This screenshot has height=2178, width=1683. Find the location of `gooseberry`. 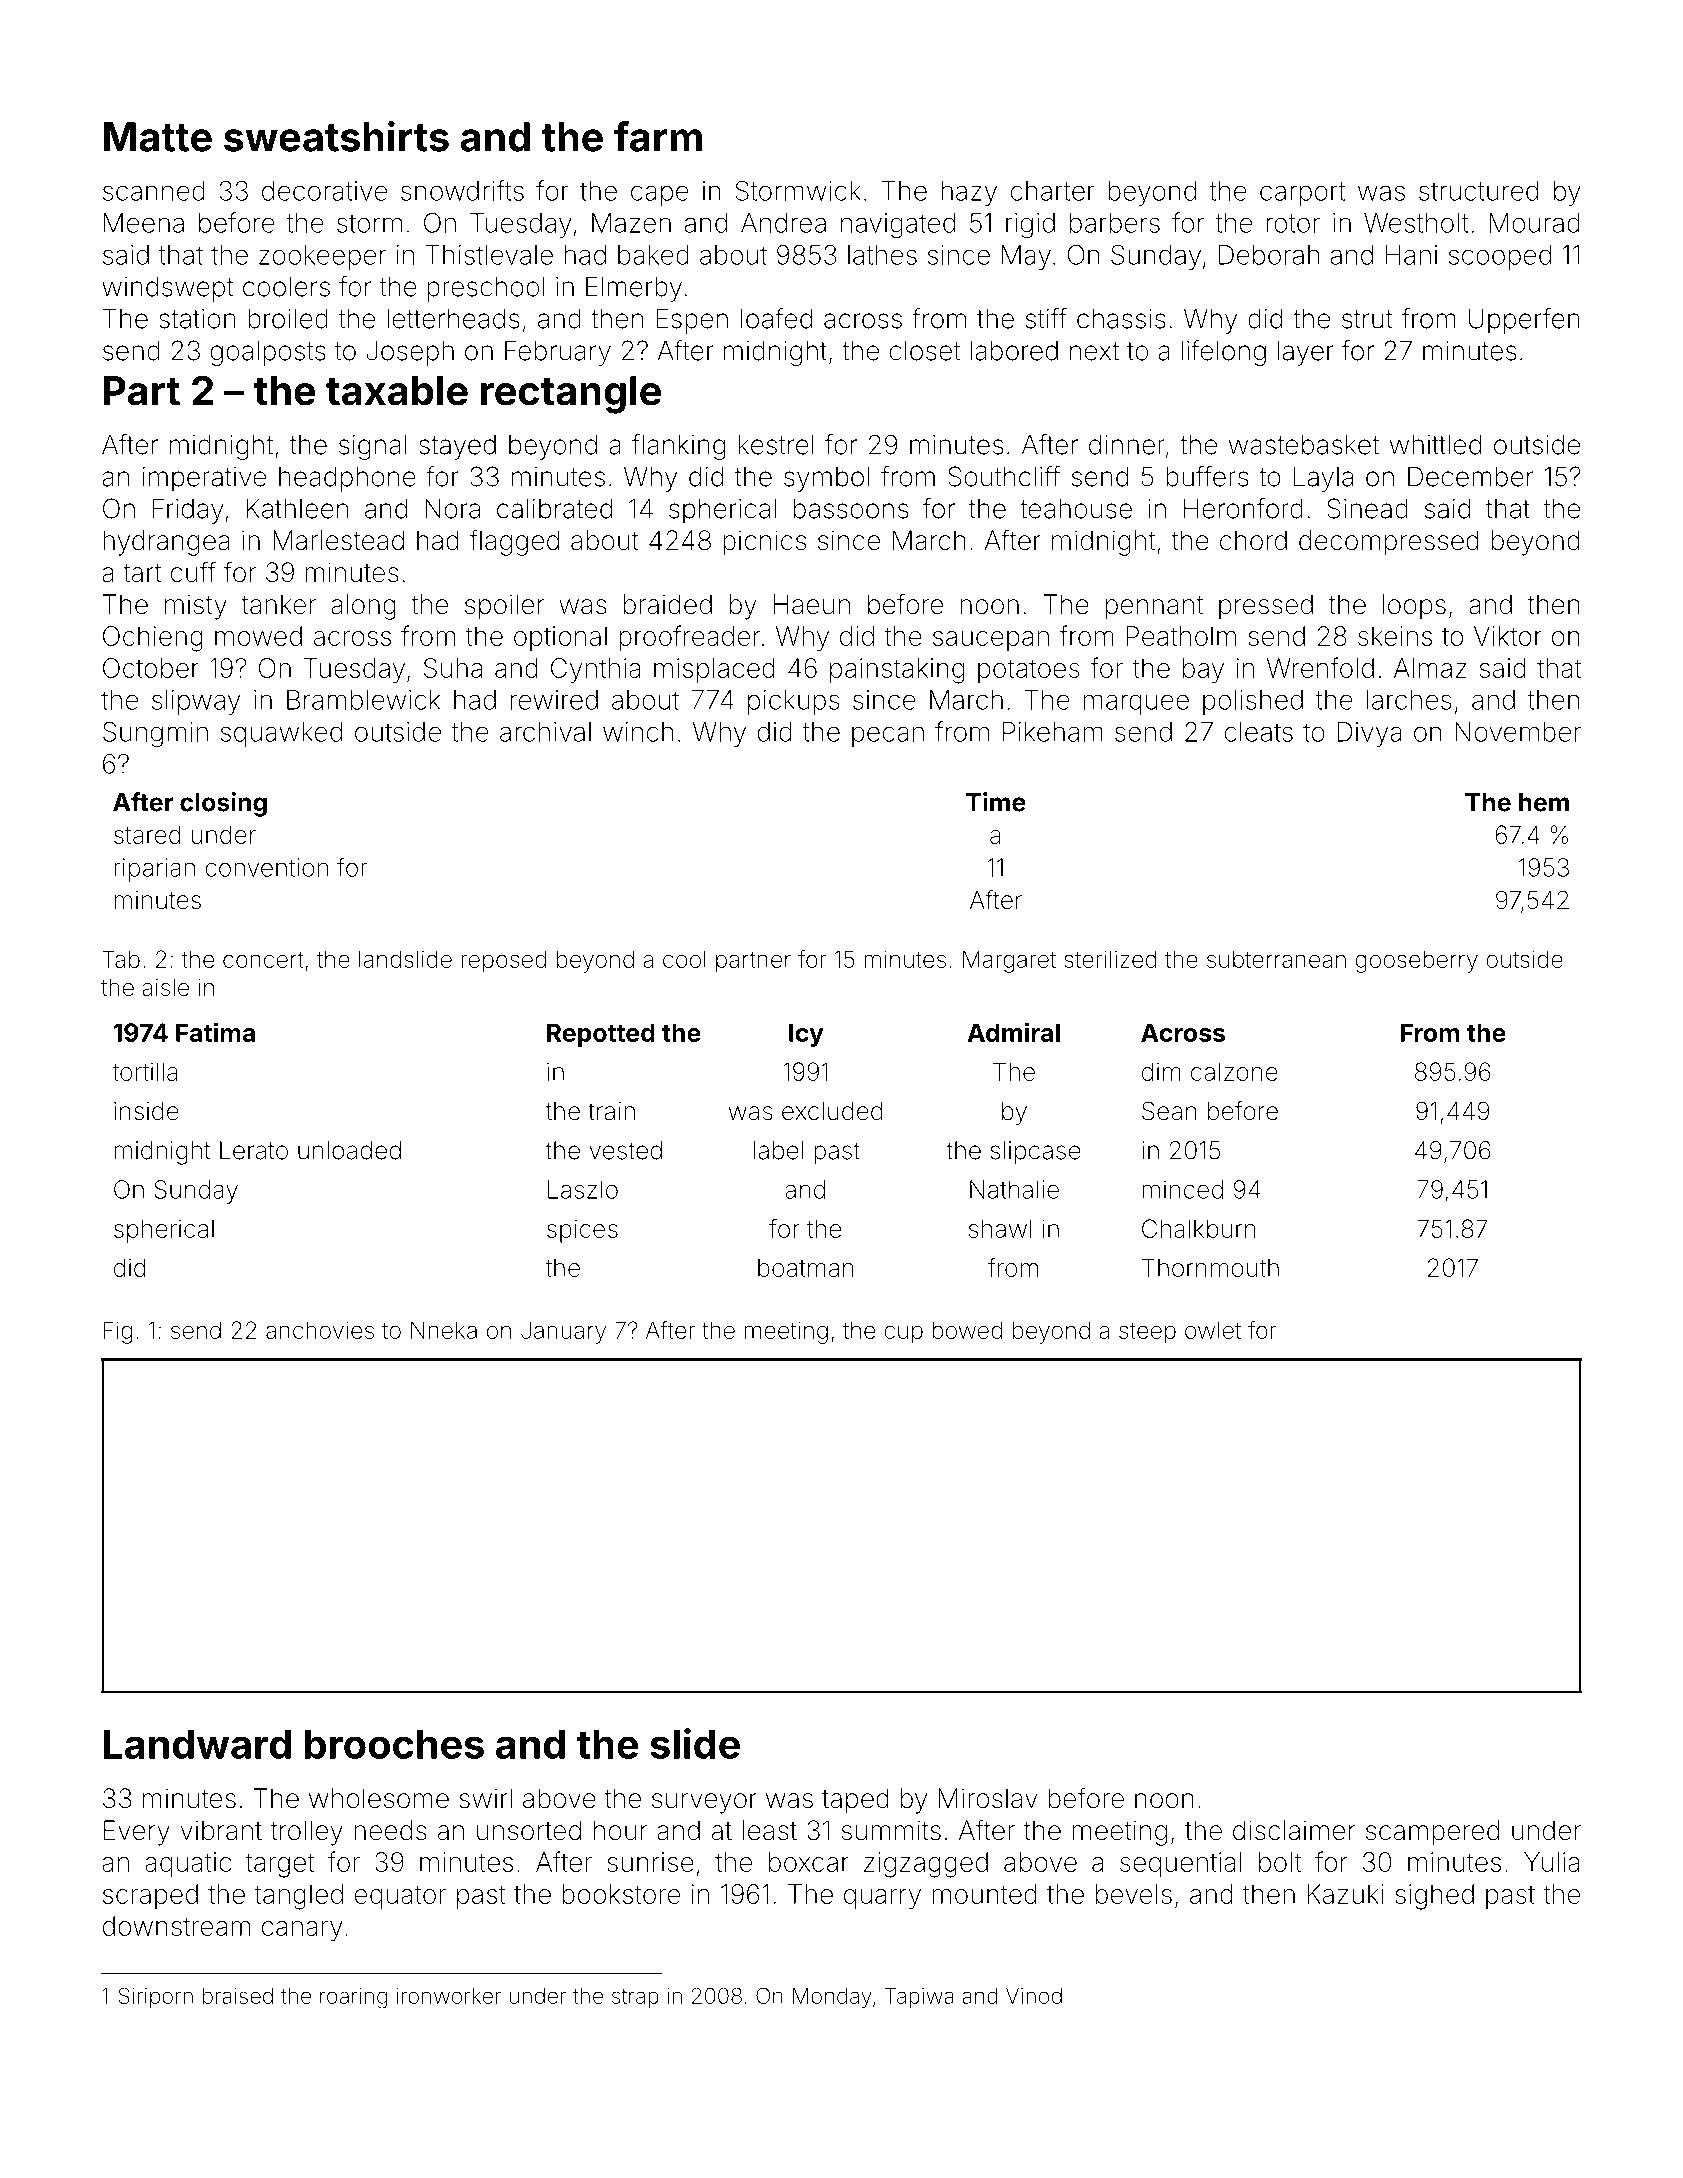

gooseberry is located at coordinates (1417, 961).
